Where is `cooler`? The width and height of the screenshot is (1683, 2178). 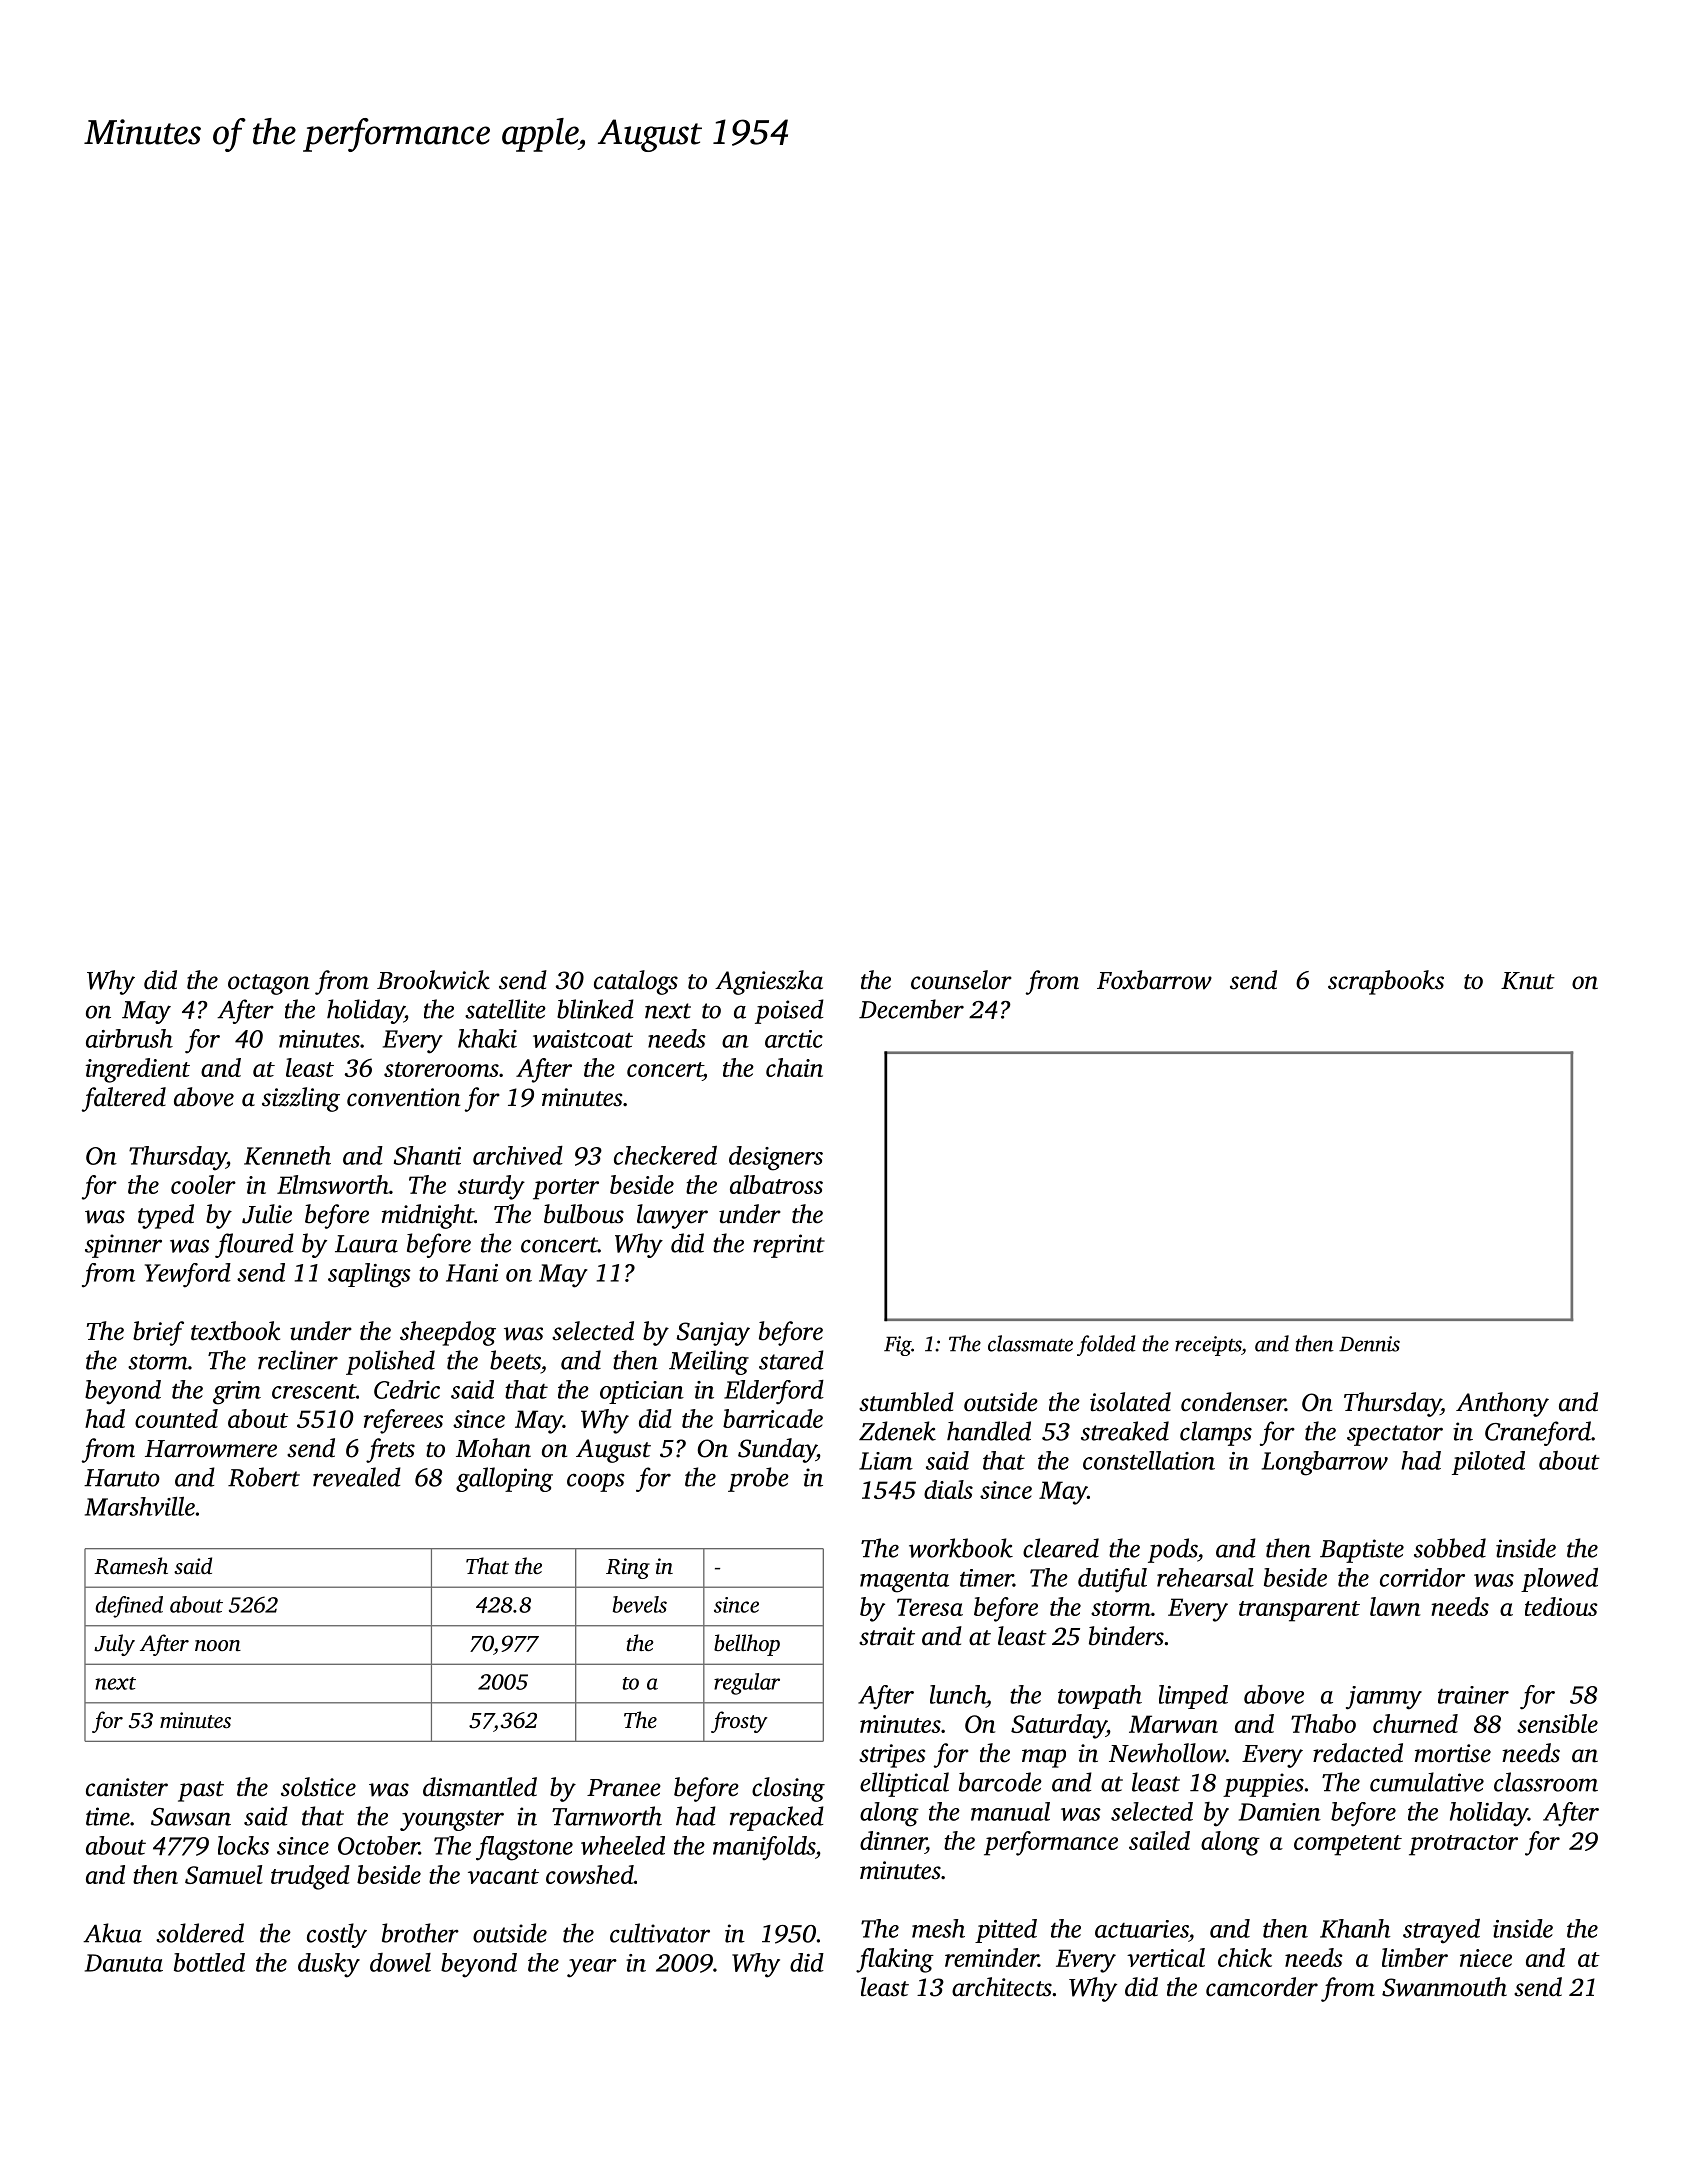
cooler is located at coordinates (203, 1184).
